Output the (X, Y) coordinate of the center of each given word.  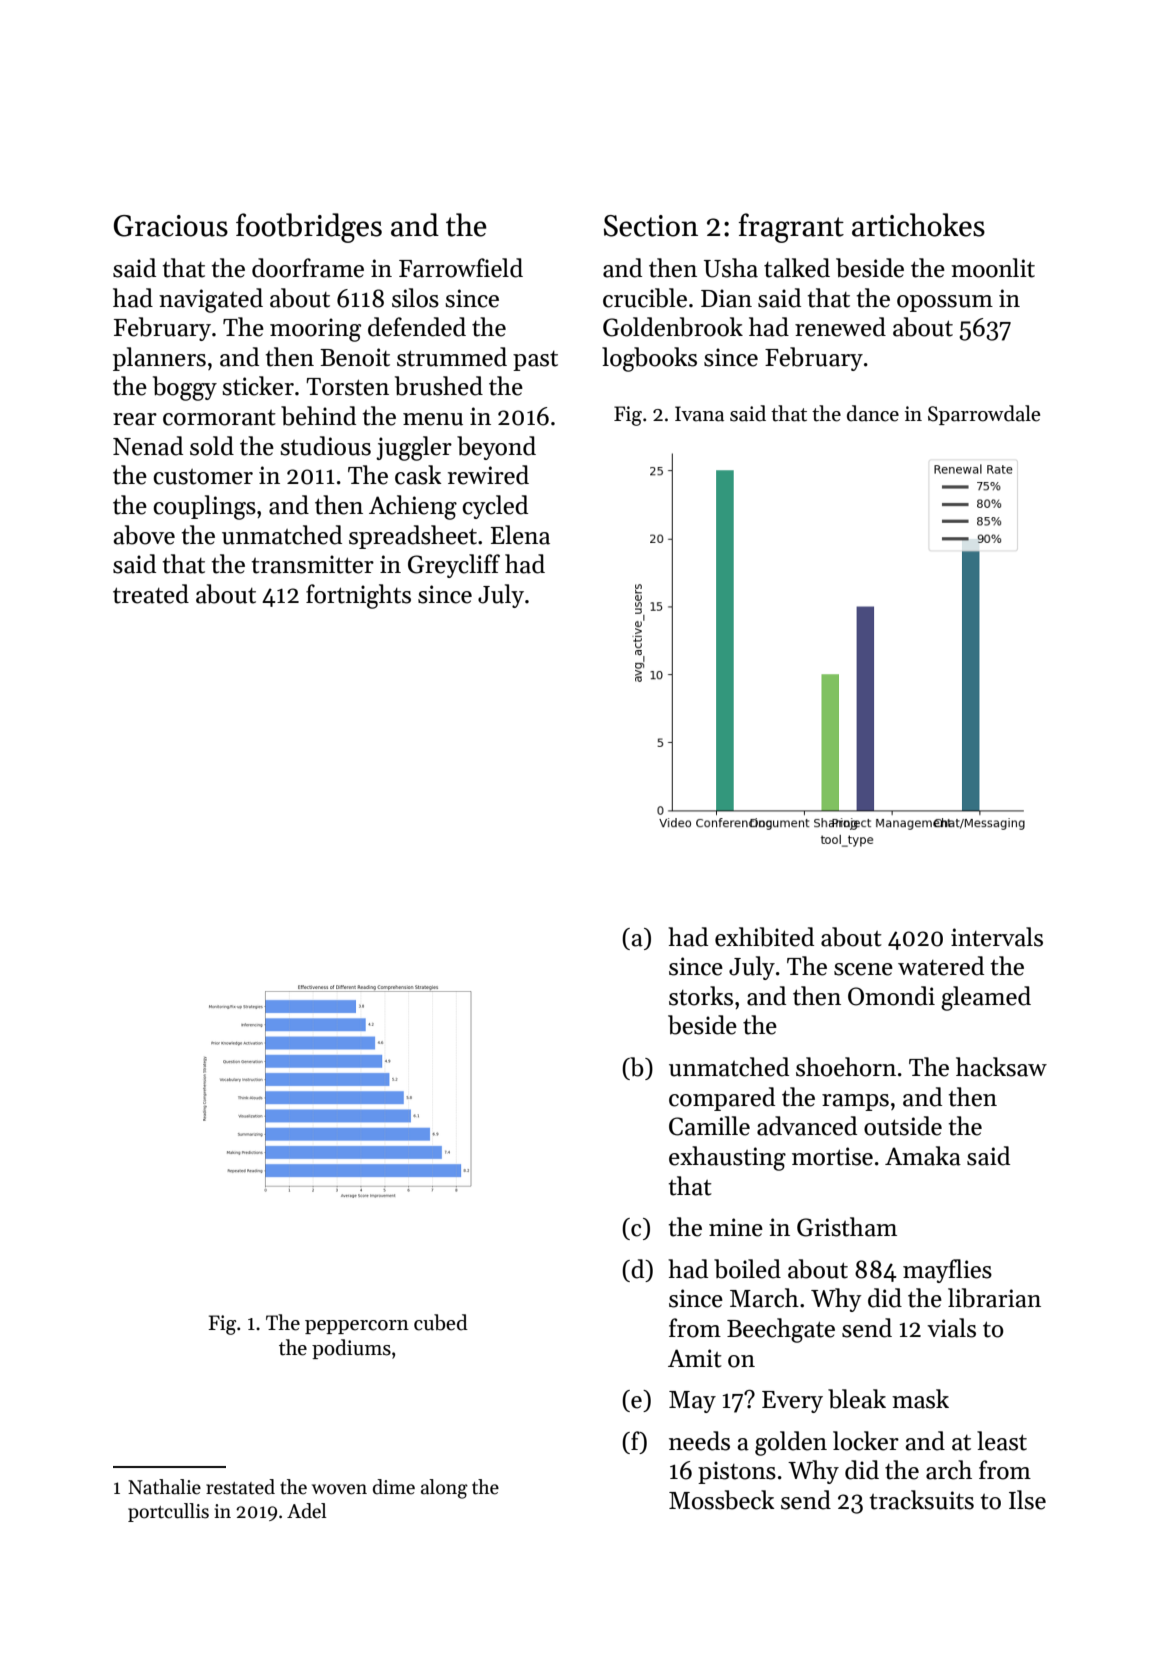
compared (722, 1099)
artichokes (918, 225)
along (444, 1489)
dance (873, 413)
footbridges (309, 228)
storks (701, 996)
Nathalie (164, 1487)
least (1002, 1441)
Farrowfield (461, 268)
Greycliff (454, 566)
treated (151, 594)
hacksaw (1001, 1067)
